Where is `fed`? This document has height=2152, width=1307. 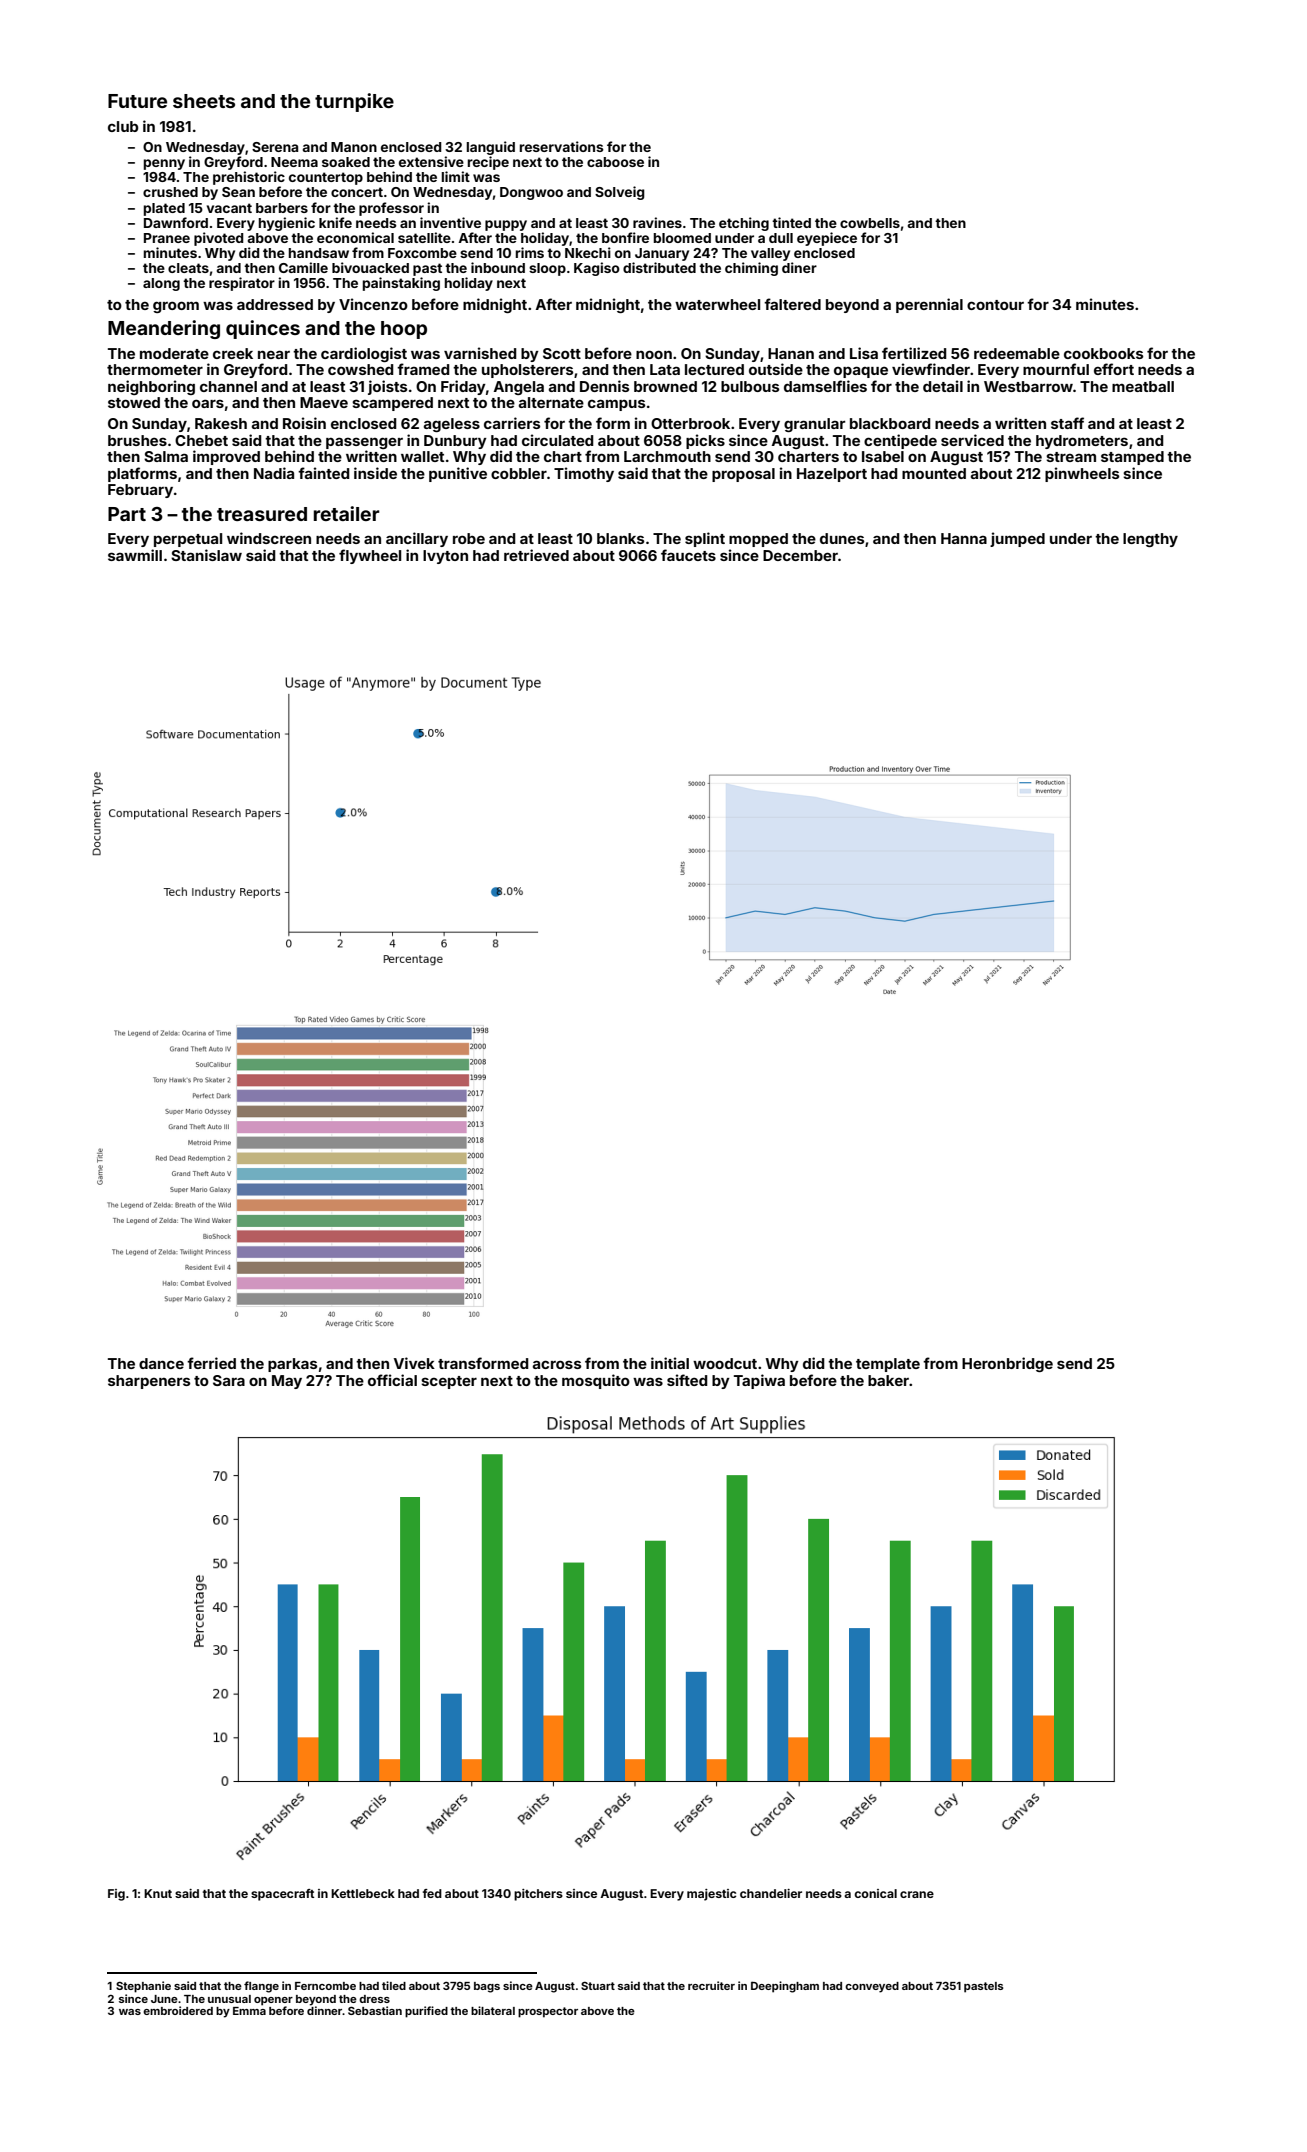
fed is located at coordinates (432, 1893).
